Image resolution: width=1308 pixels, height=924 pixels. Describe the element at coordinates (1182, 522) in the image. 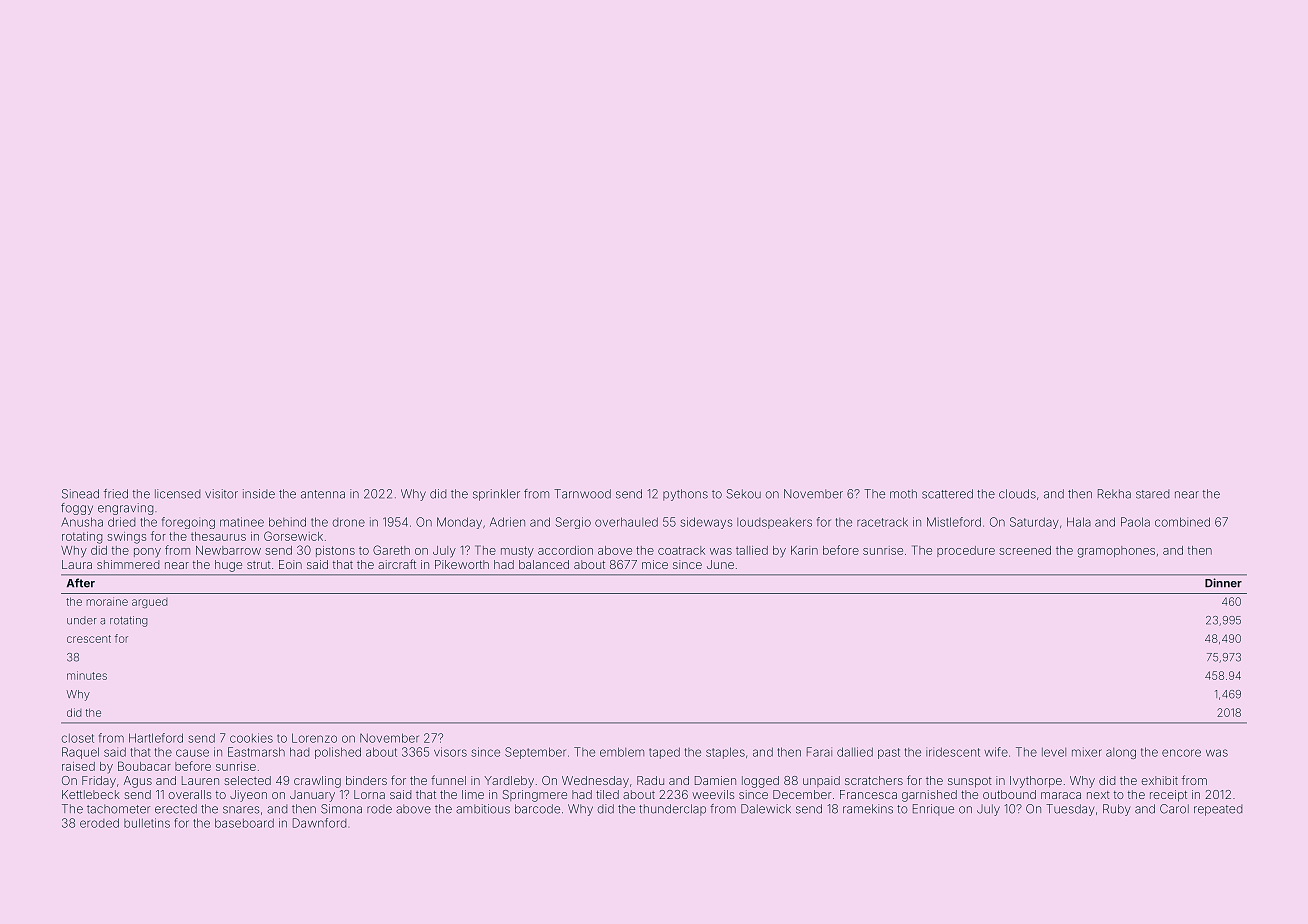

I see `combined` at that location.
